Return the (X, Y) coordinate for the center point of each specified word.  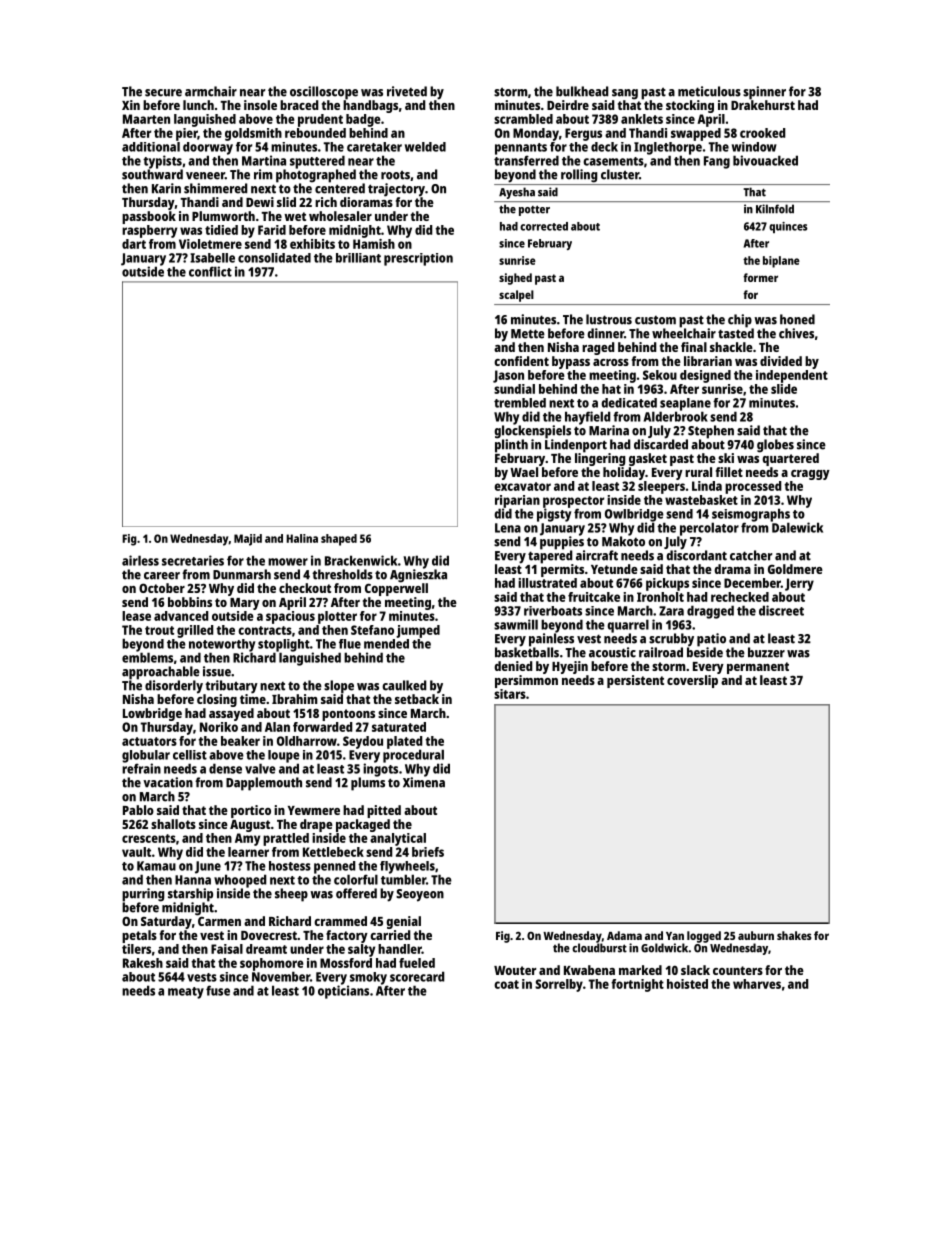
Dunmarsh (242, 574)
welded (425, 147)
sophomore (272, 964)
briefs (428, 852)
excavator (522, 486)
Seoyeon (420, 895)
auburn (756, 935)
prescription (418, 259)
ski (726, 458)
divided (781, 361)
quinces (788, 227)
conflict (210, 271)
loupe (284, 756)
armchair (211, 91)
